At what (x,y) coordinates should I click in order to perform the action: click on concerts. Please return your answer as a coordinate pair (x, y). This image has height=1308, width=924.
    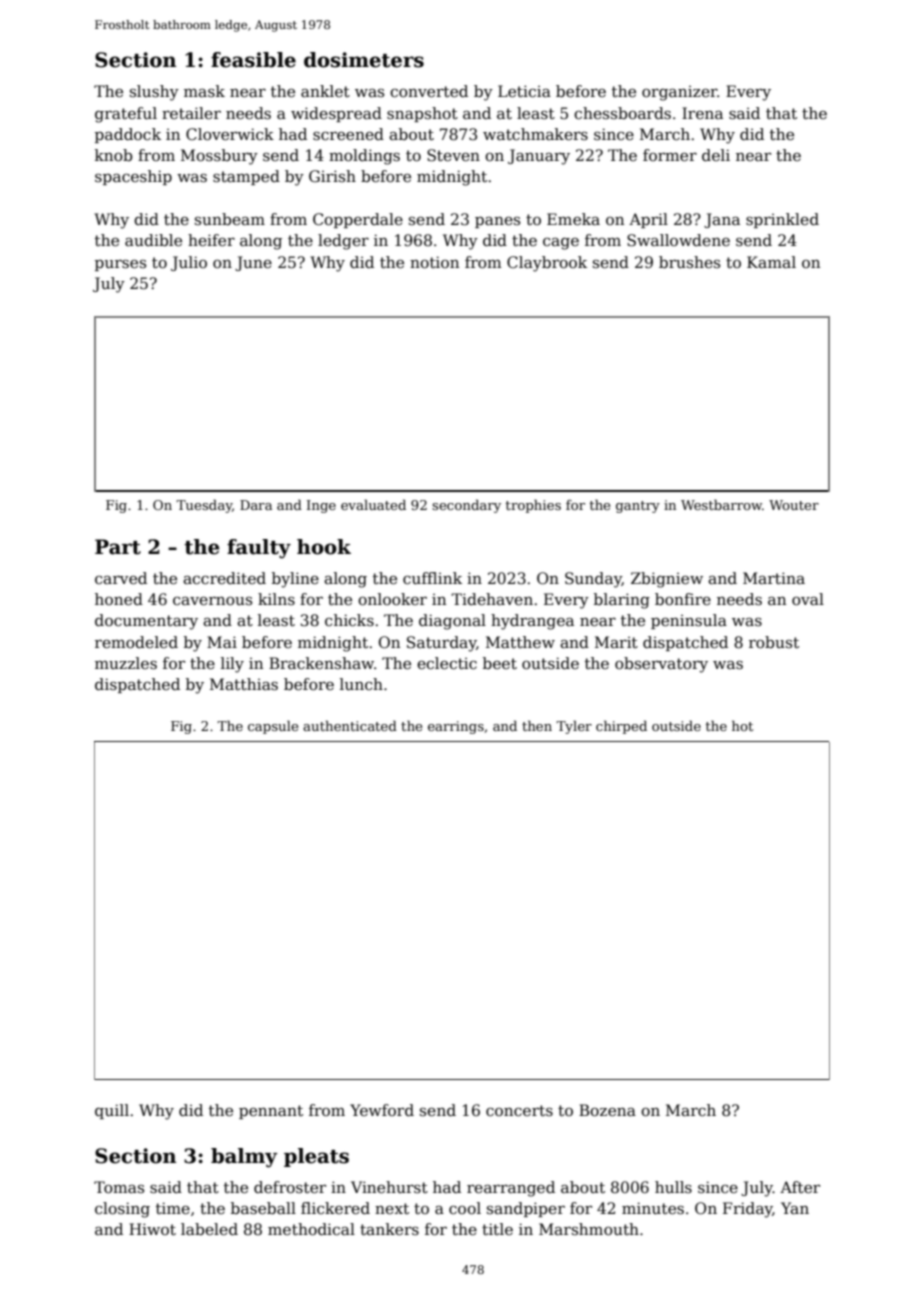
    Looking at the image, I should click on (519, 1110).
